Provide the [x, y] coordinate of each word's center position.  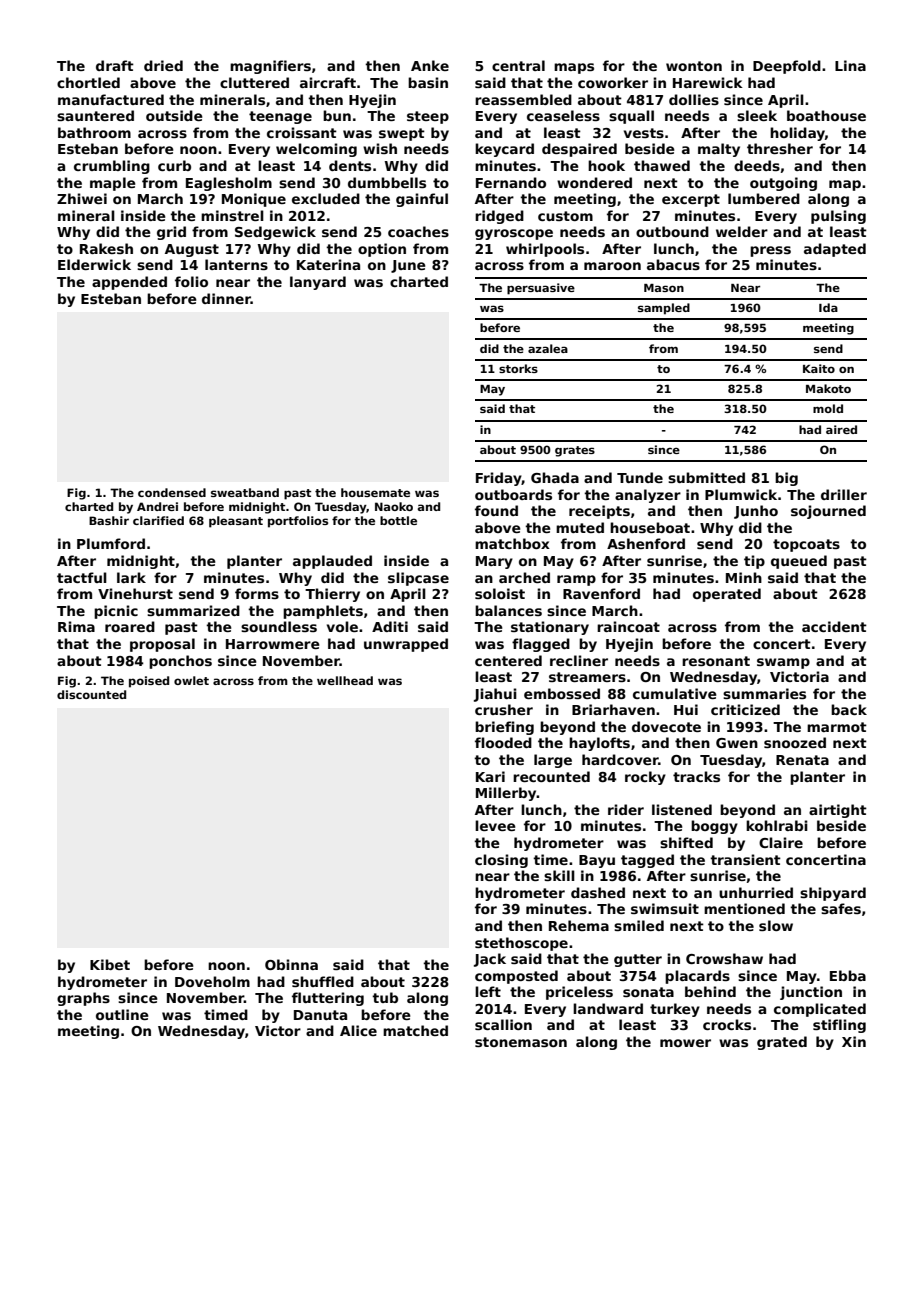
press [770, 251]
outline [122, 1014]
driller [844, 494]
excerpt [691, 200]
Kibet [110, 964]
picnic [116, 612]
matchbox [512, 543]
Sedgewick [275, 233]
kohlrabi [777, 825]
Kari [490, 776]
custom [565, 216]
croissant [302, 132]
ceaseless [563, 115]
